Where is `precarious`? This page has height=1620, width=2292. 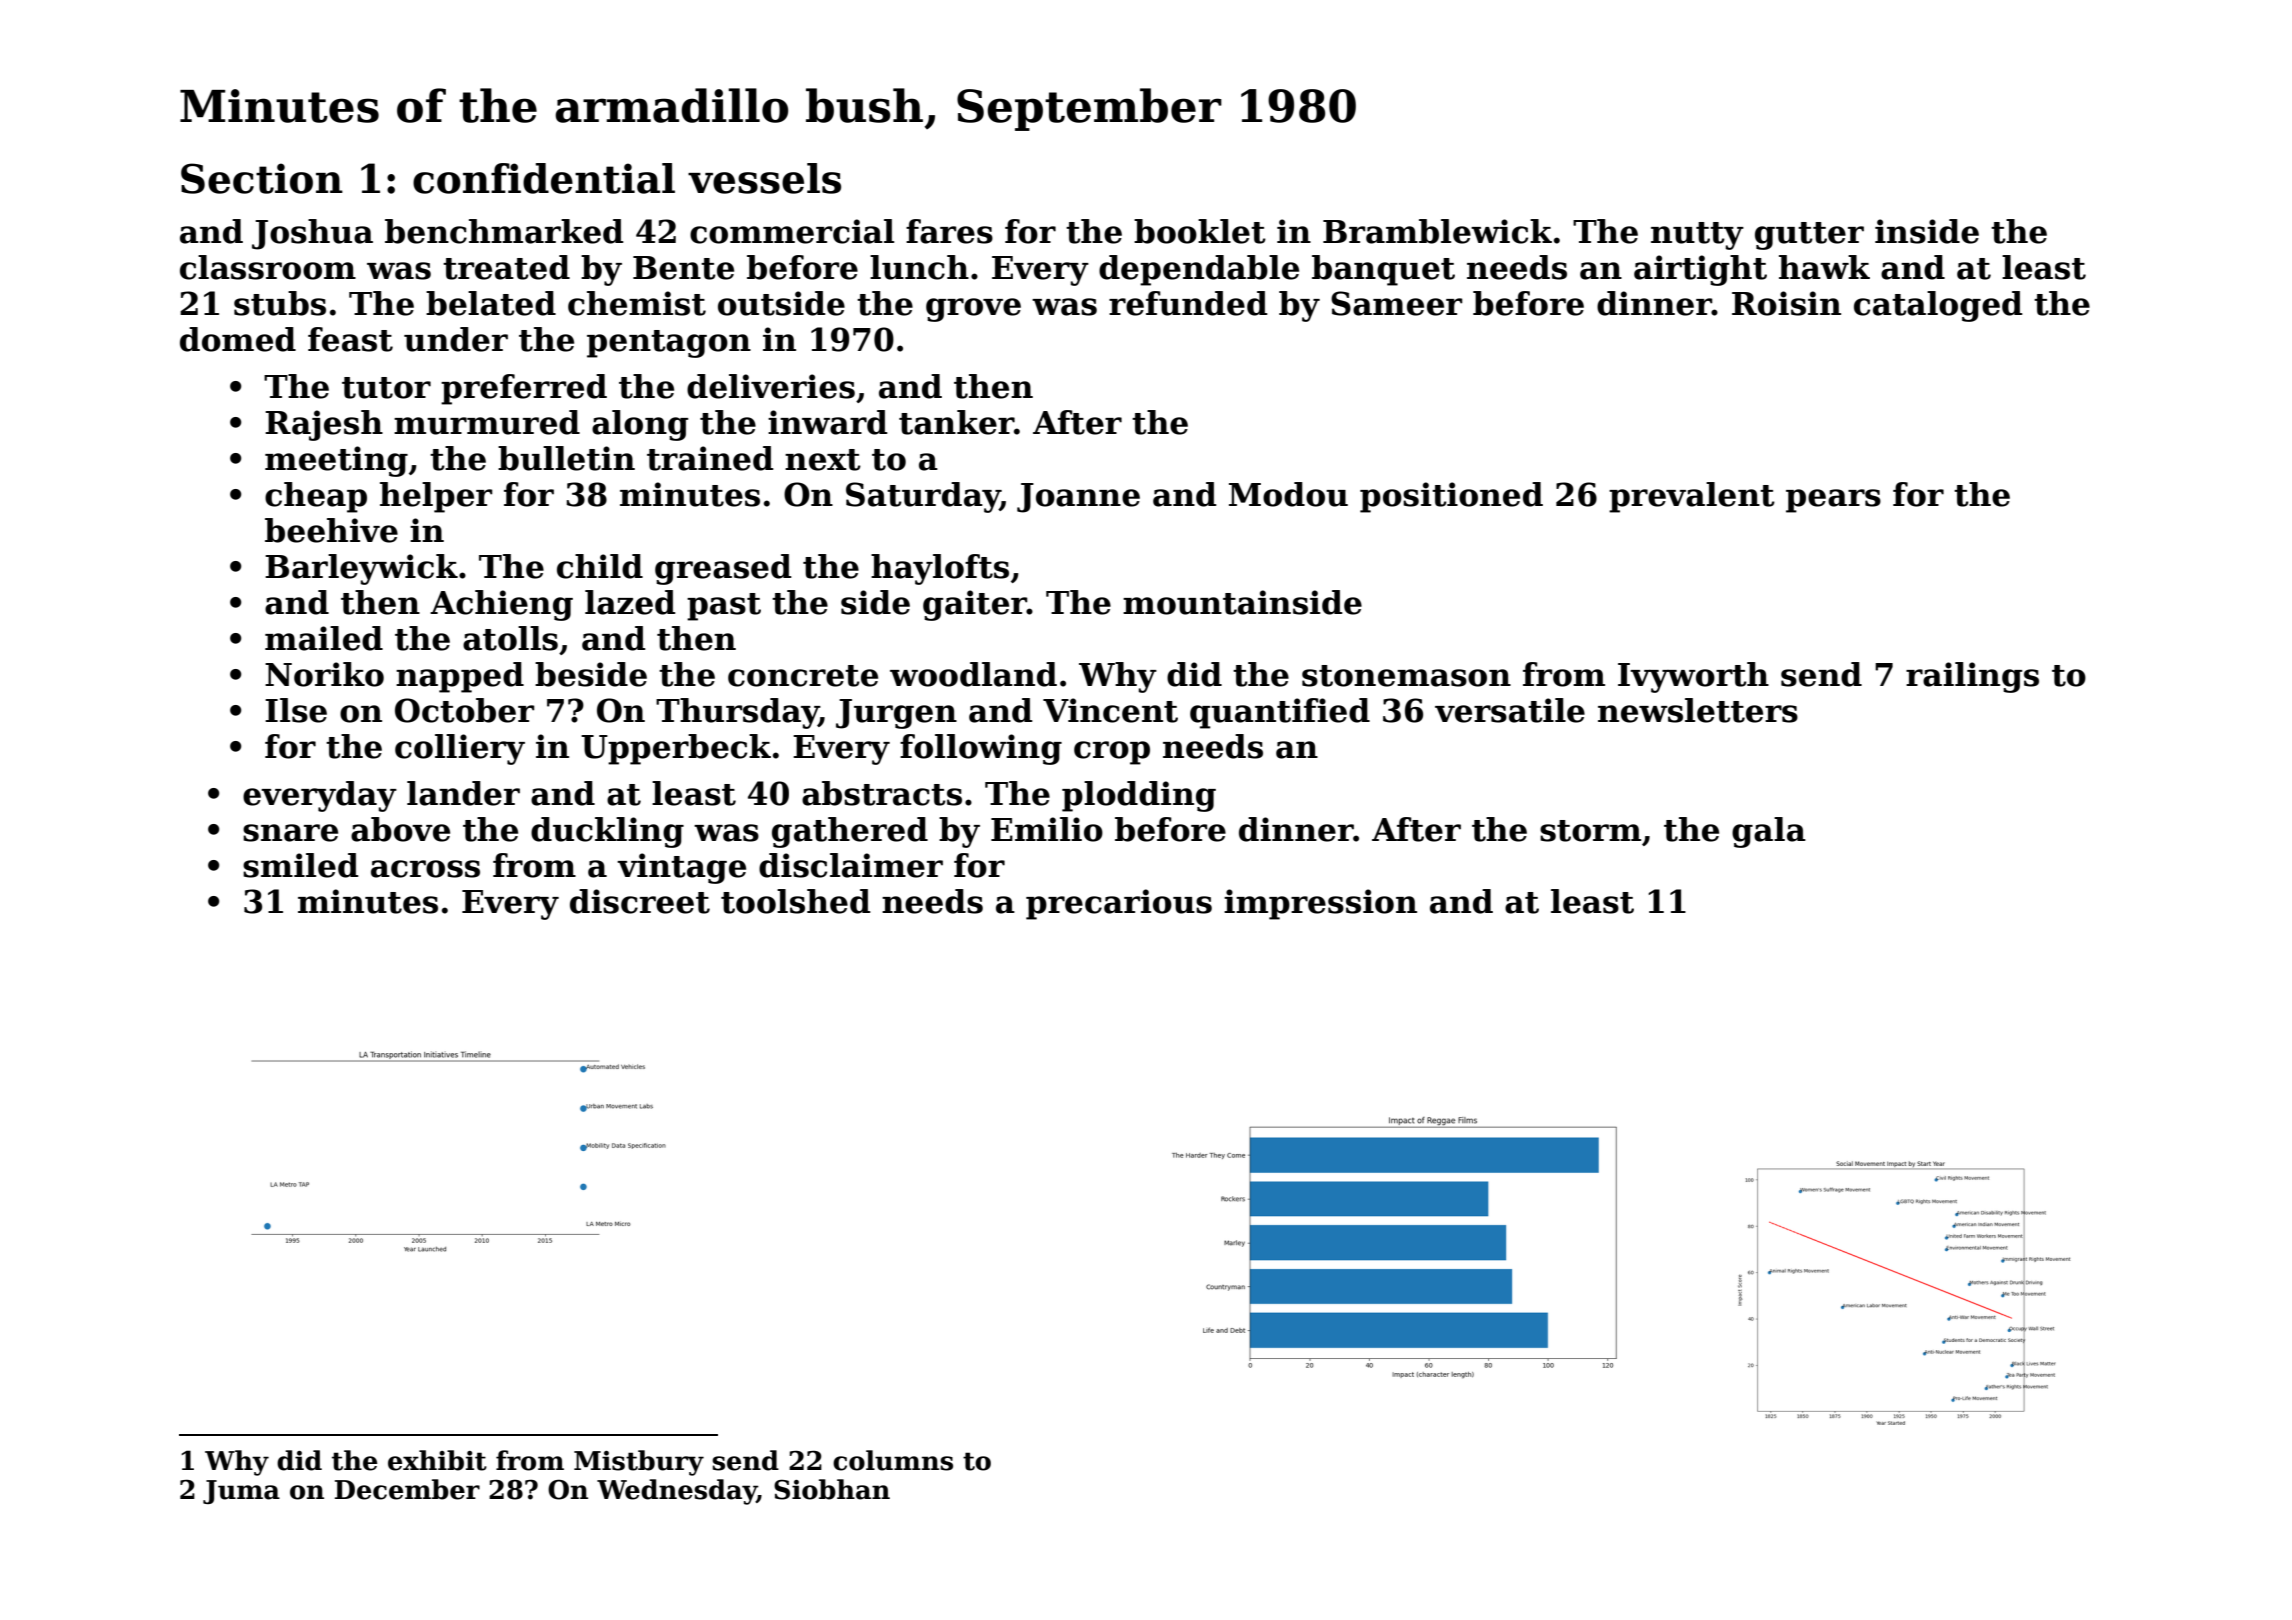 precarious is located at coordinates (1119, 904).
